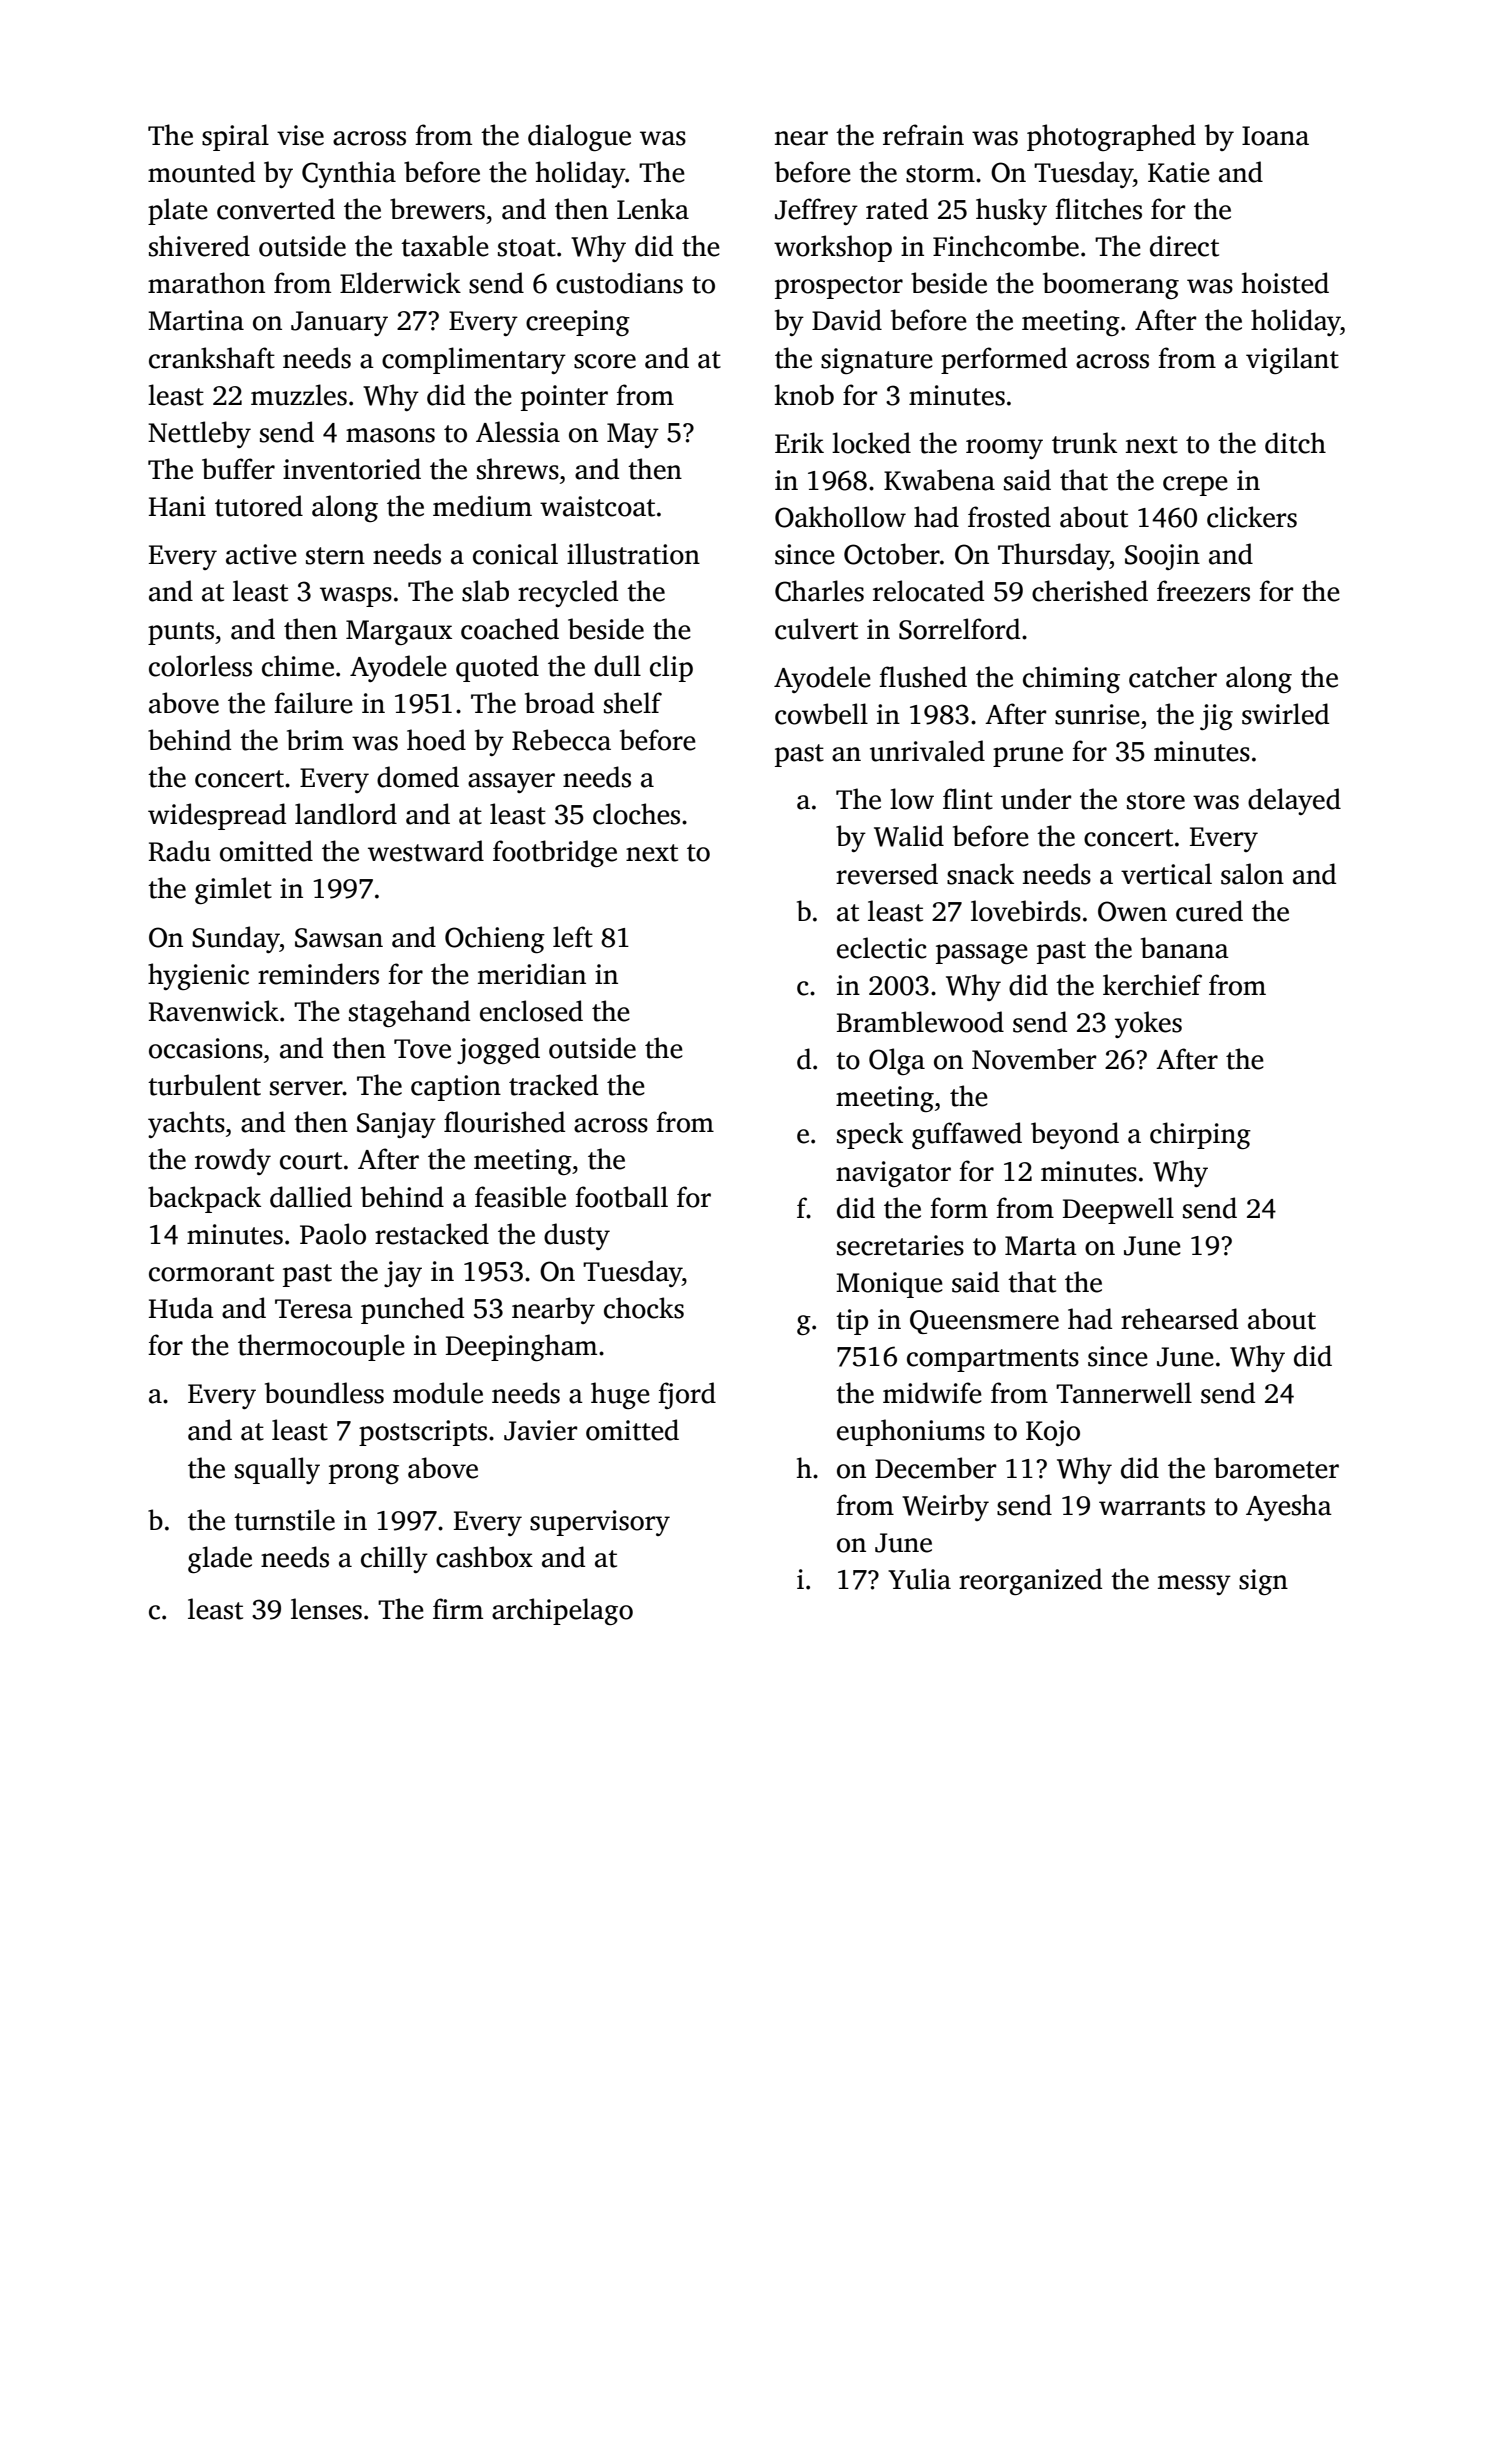  What do you see at coordinates (923, 135) in the screenshot?
I see `refrain` at bounding box center [923, 135].
